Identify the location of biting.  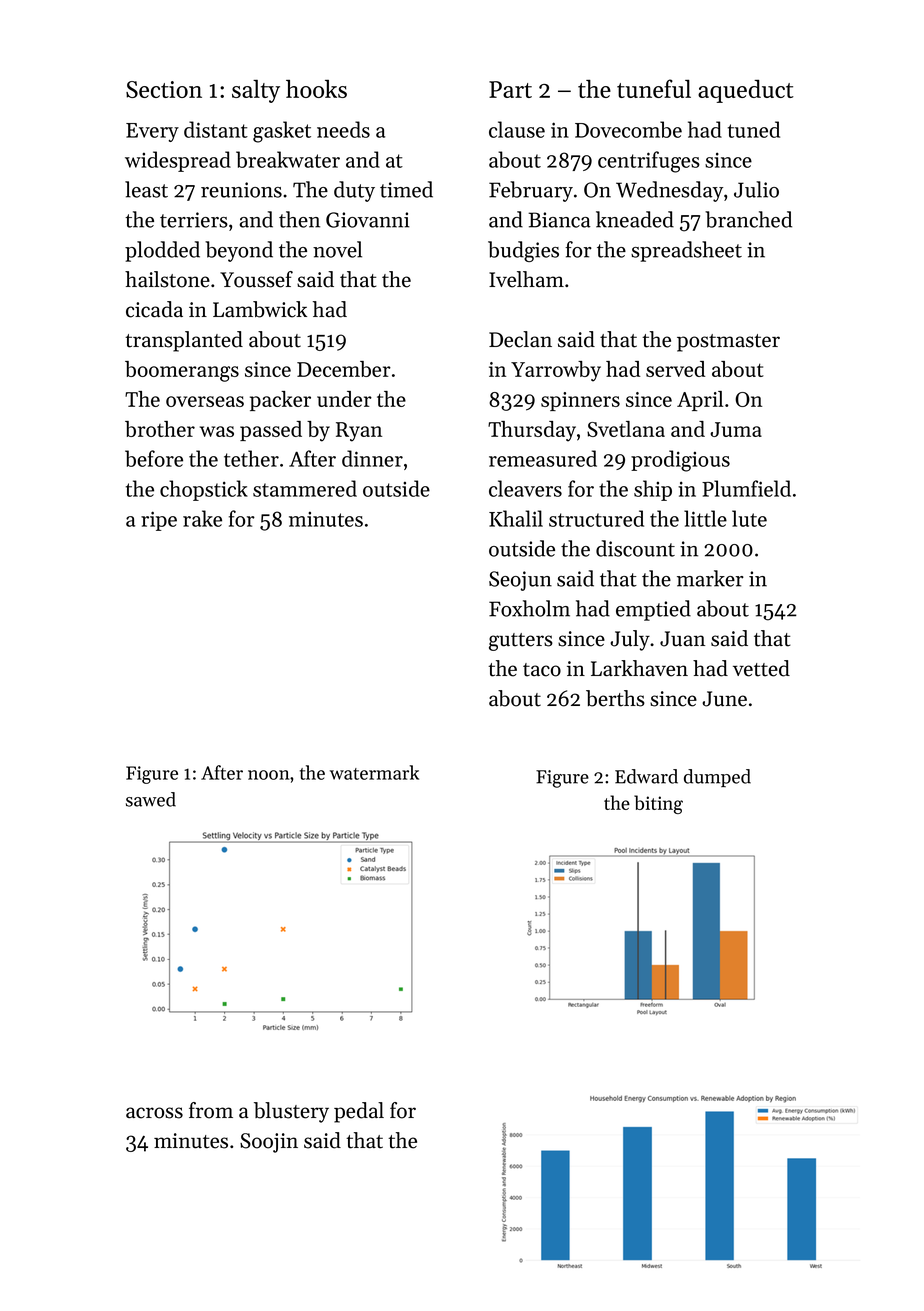
(658, 804).
